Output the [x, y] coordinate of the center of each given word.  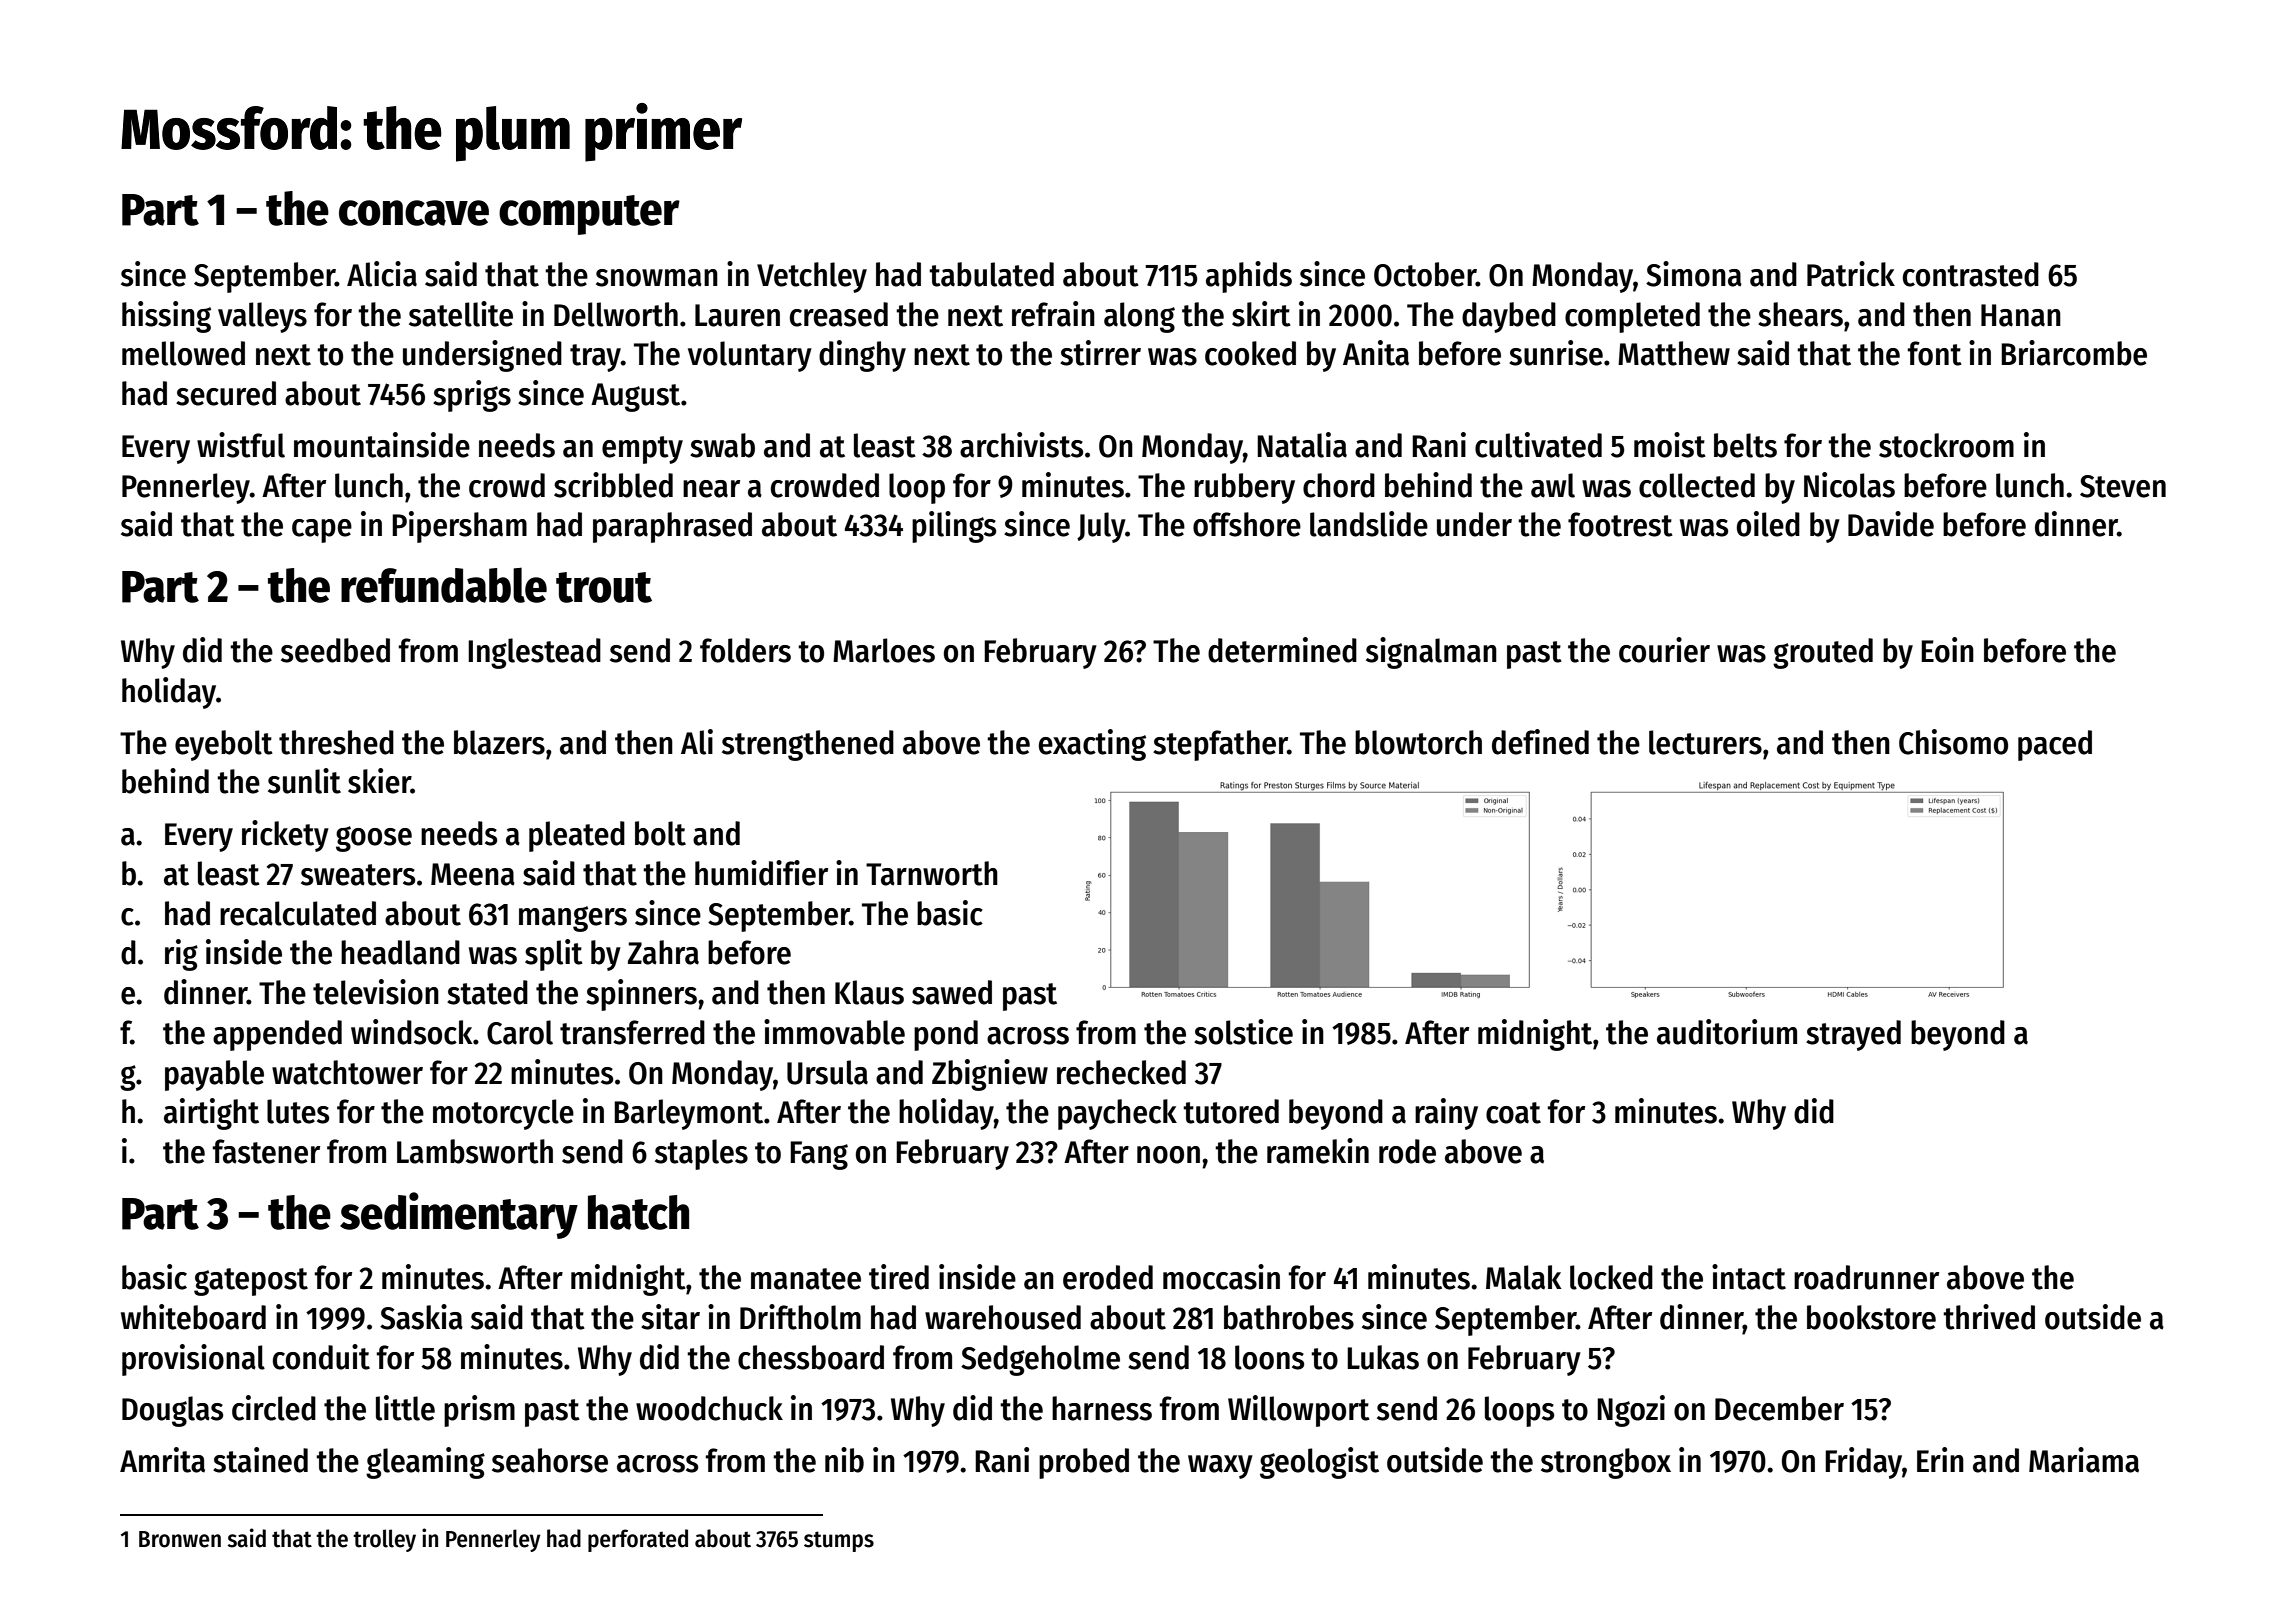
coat [1513, 1113]
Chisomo [1953, 742]
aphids [1249, 277]
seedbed [335, 650]
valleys [262, 317]
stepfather [1220, 745]
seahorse [550, 1460]
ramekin [1318, 1151]
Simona [1694, 274]
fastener [266, 1151]
